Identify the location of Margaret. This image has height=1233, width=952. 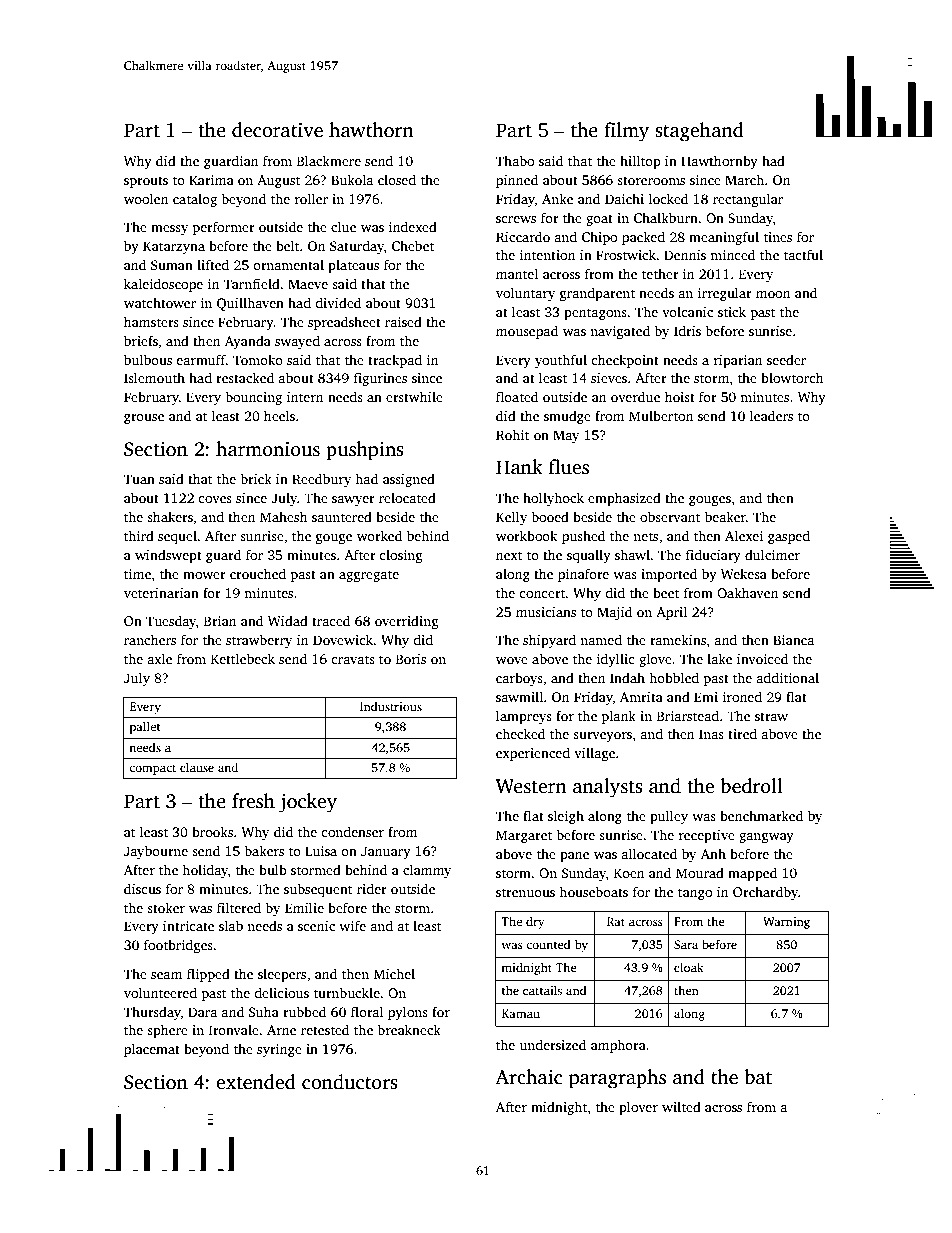
(524, 836).
